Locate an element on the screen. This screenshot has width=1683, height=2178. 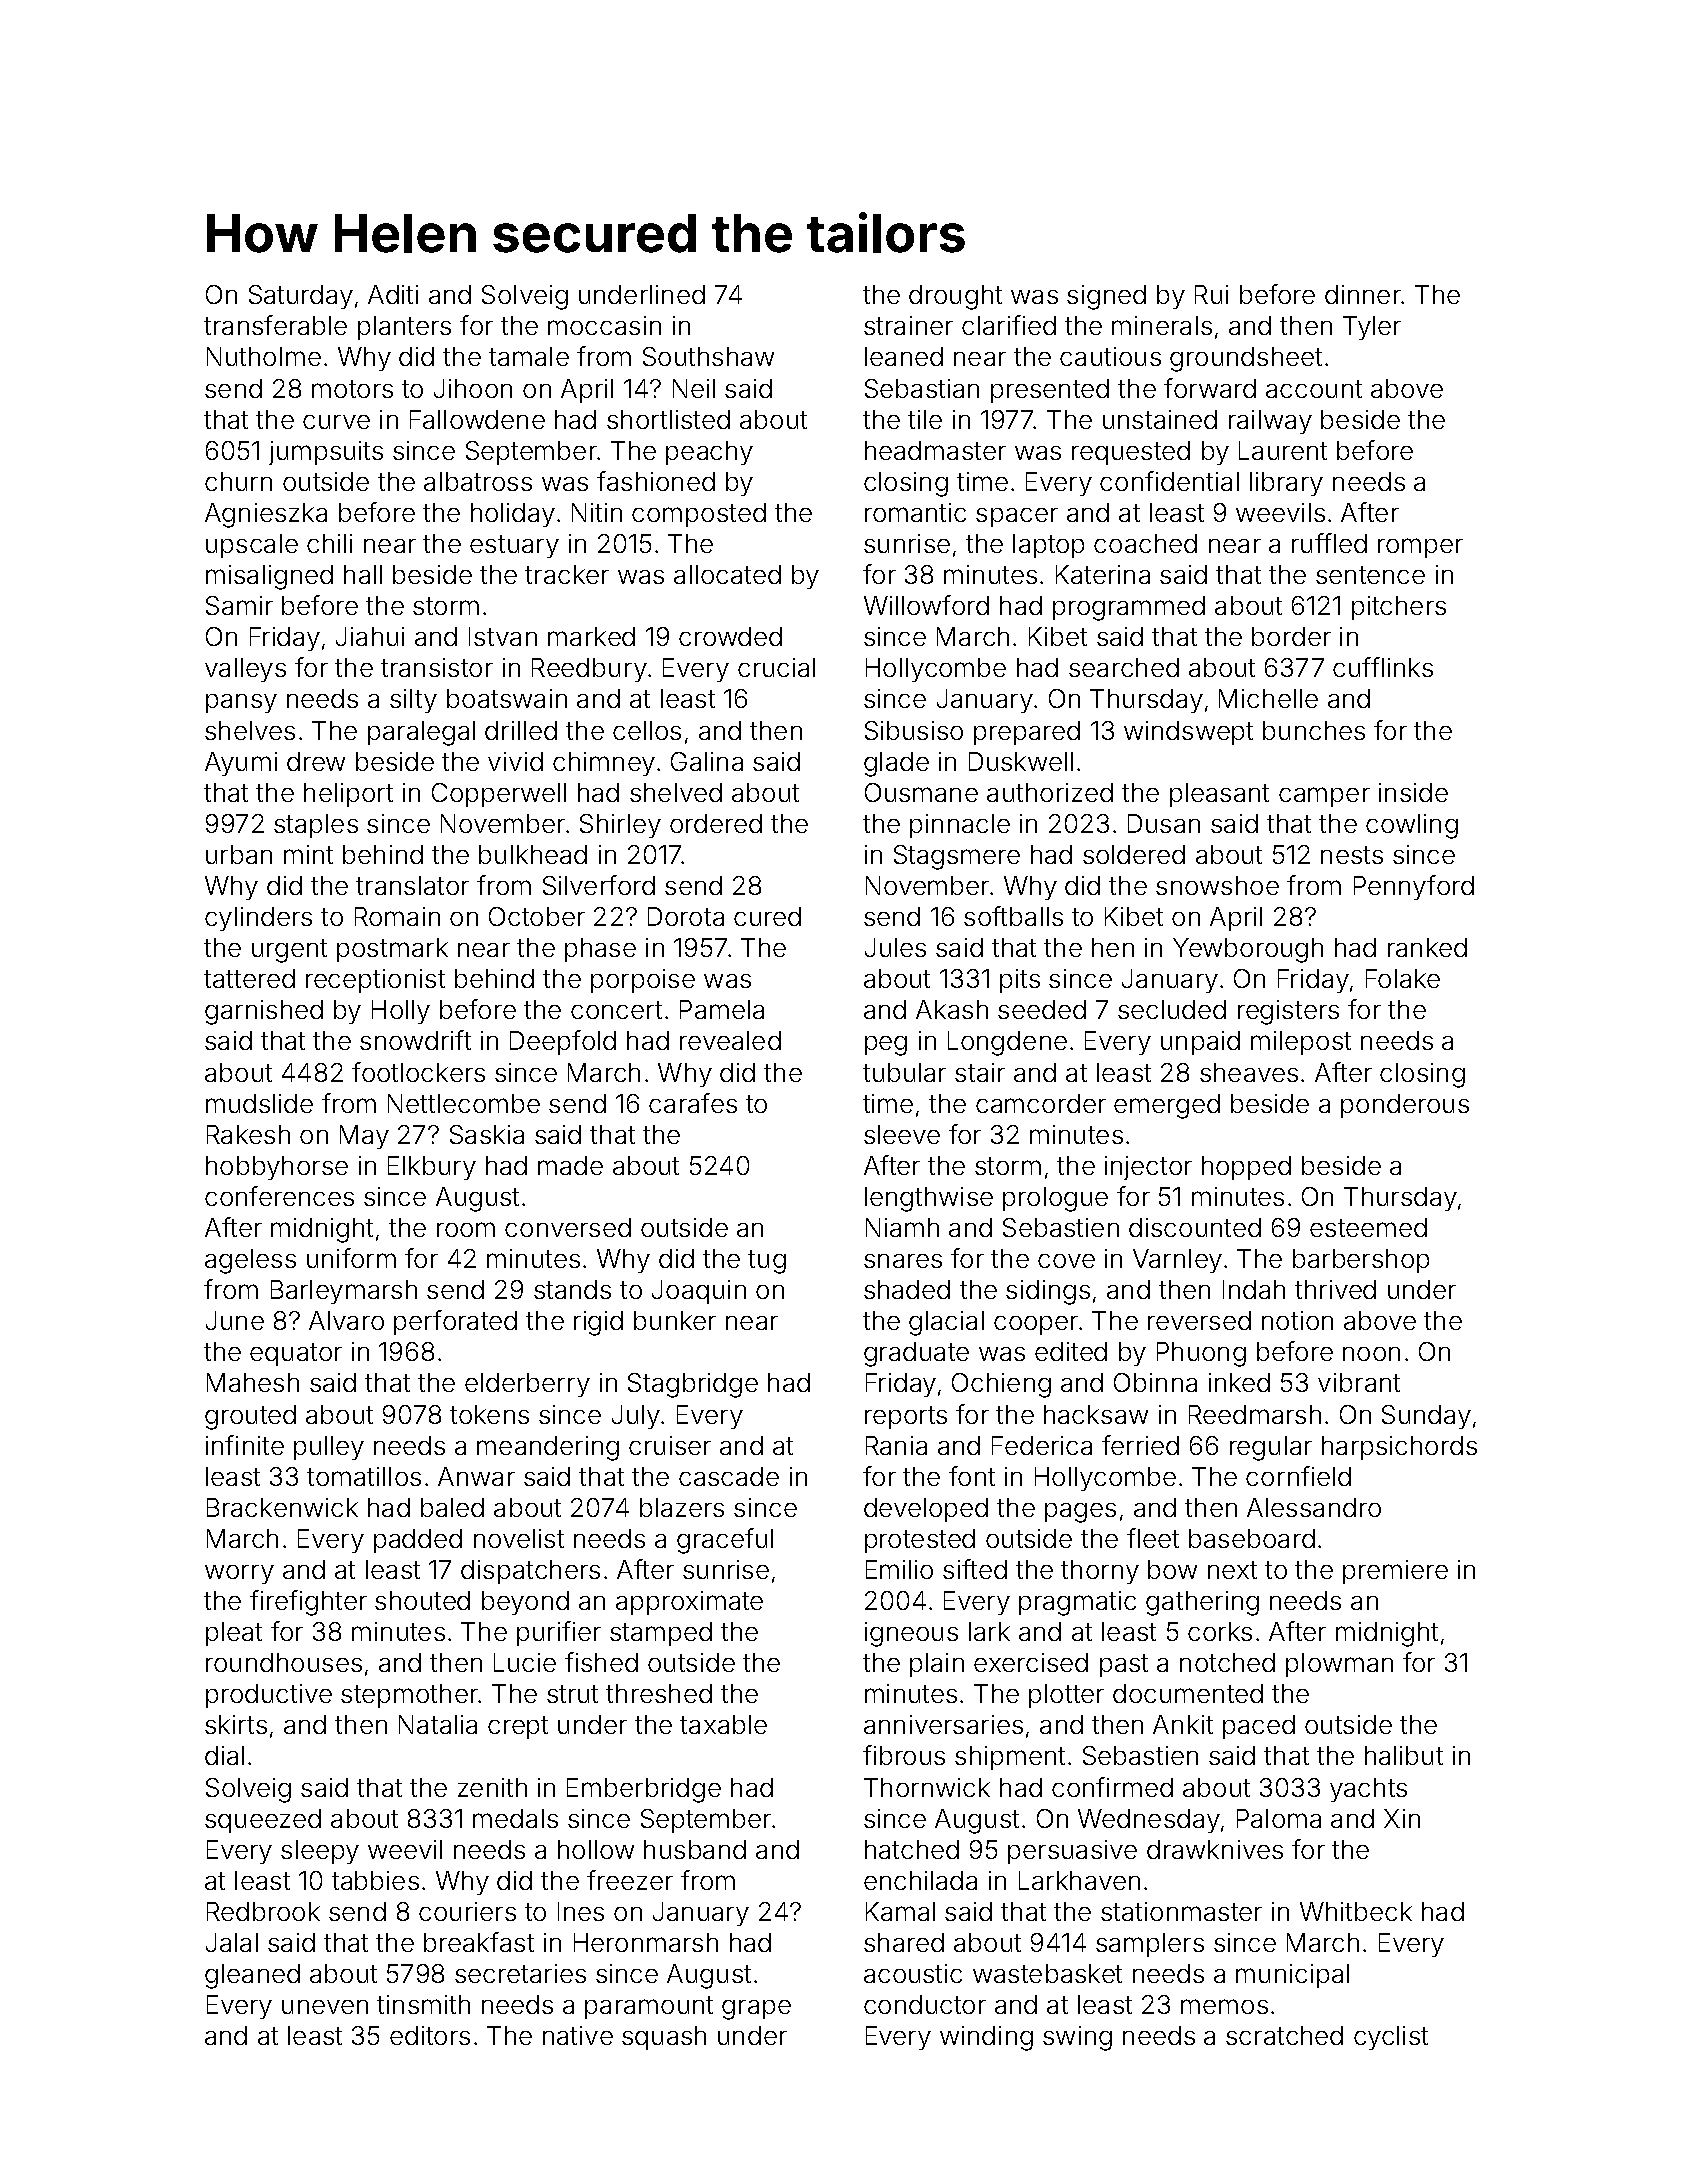
Galina is located at coordinates (707, 761).
